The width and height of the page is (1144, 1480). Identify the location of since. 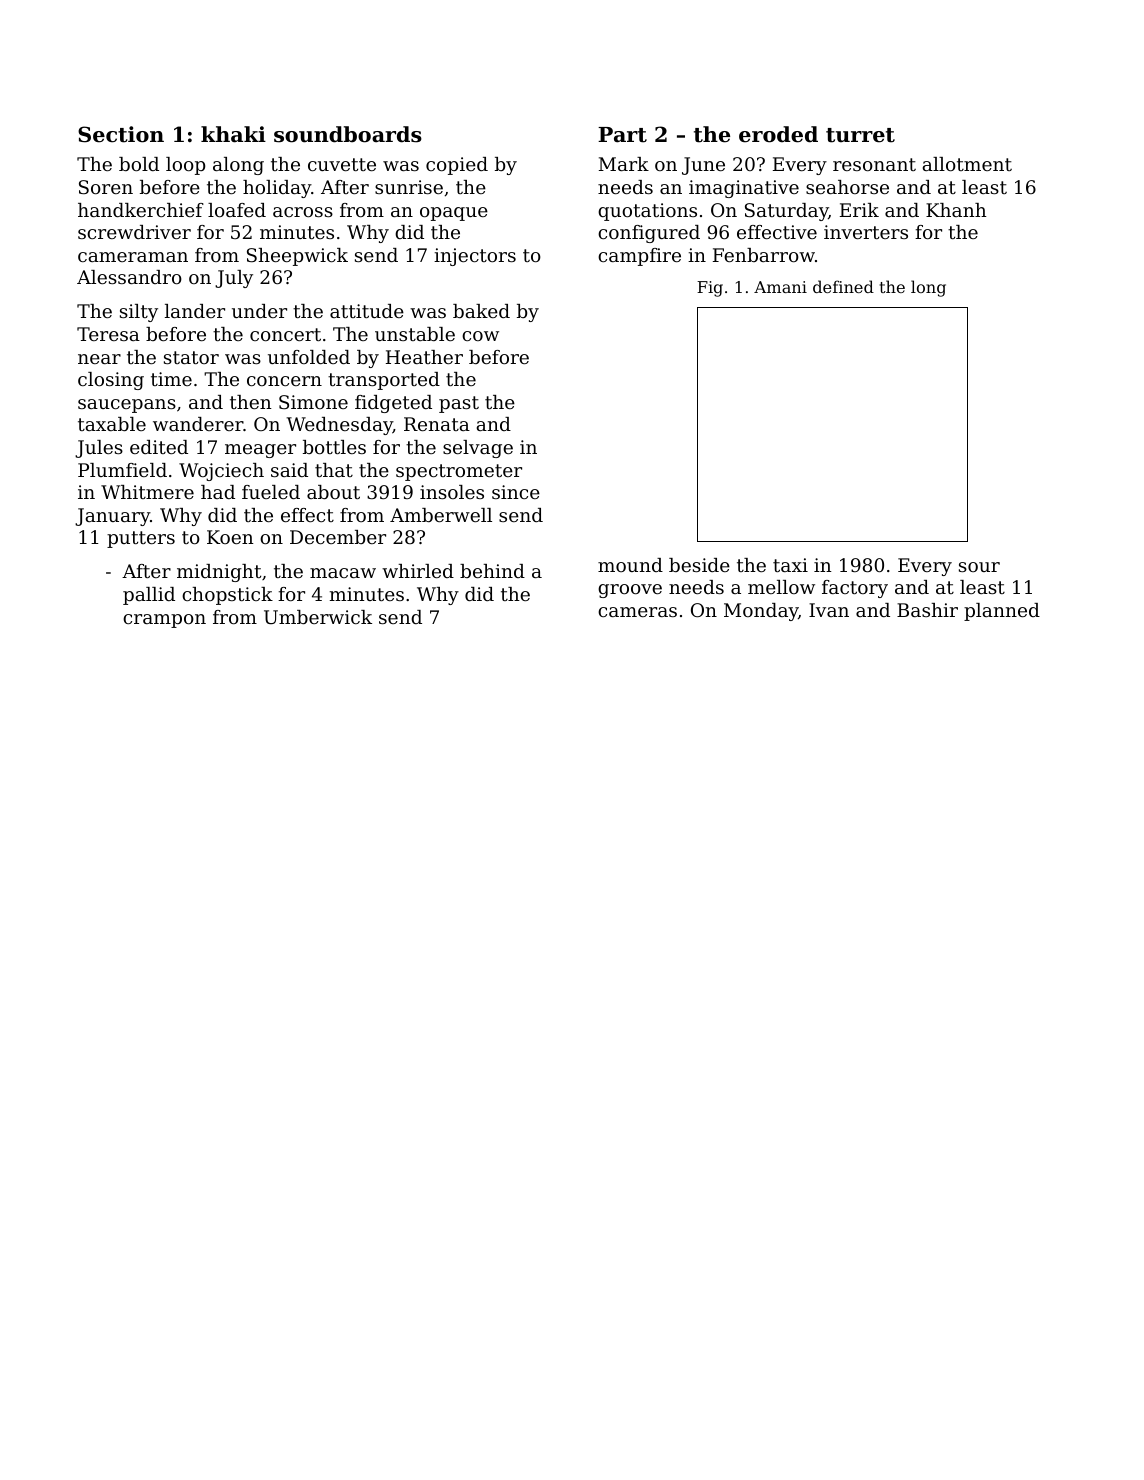
(516, 492).
